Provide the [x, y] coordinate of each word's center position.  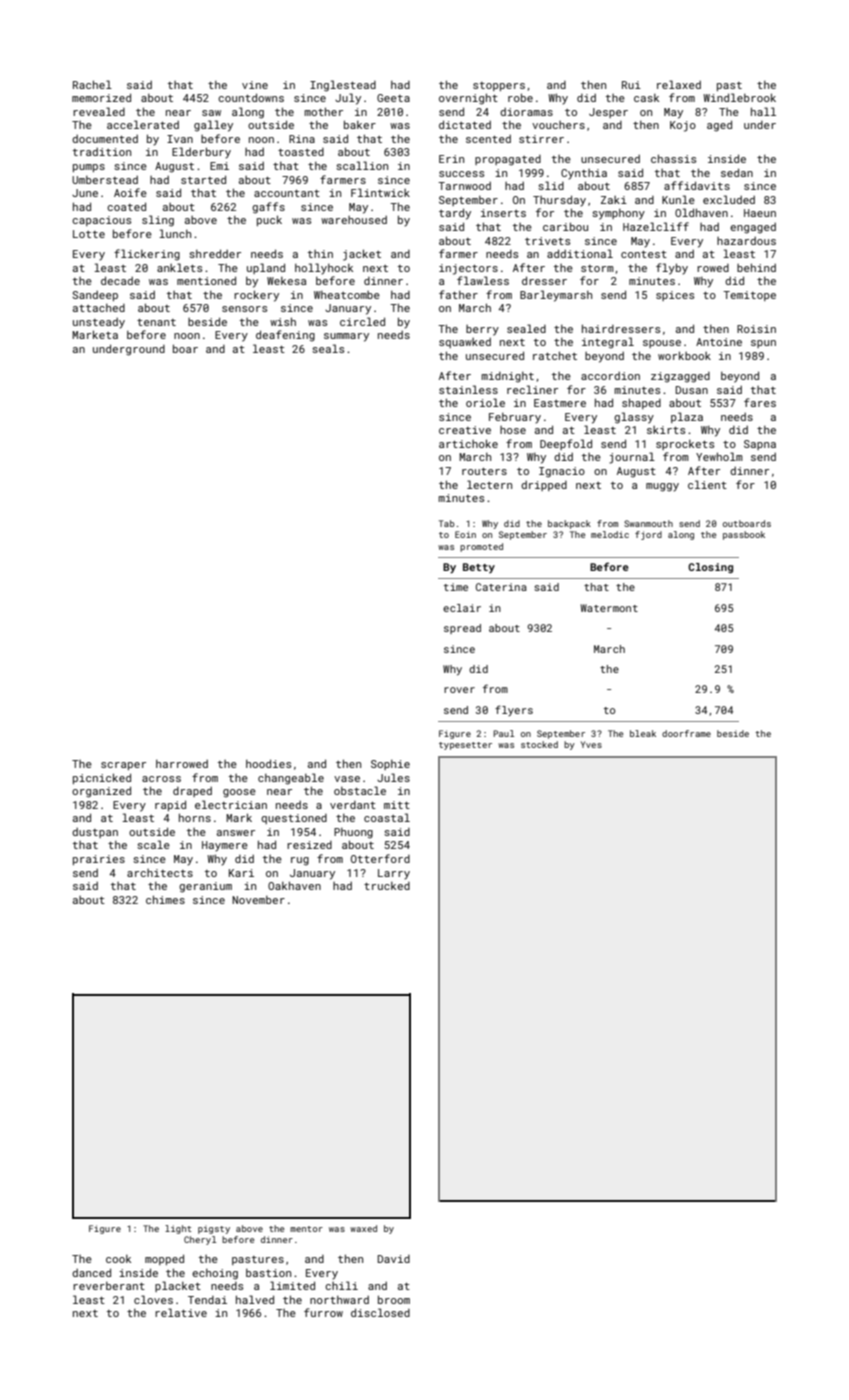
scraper [123, 766]
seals [328, 348]
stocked [539, 744]
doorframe [686, 733]
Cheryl [200, 1240]
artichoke [468, 443]
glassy [634, 418]
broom [394, 1299]
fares [760, 402]
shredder [215, 253]
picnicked [102, 778]
